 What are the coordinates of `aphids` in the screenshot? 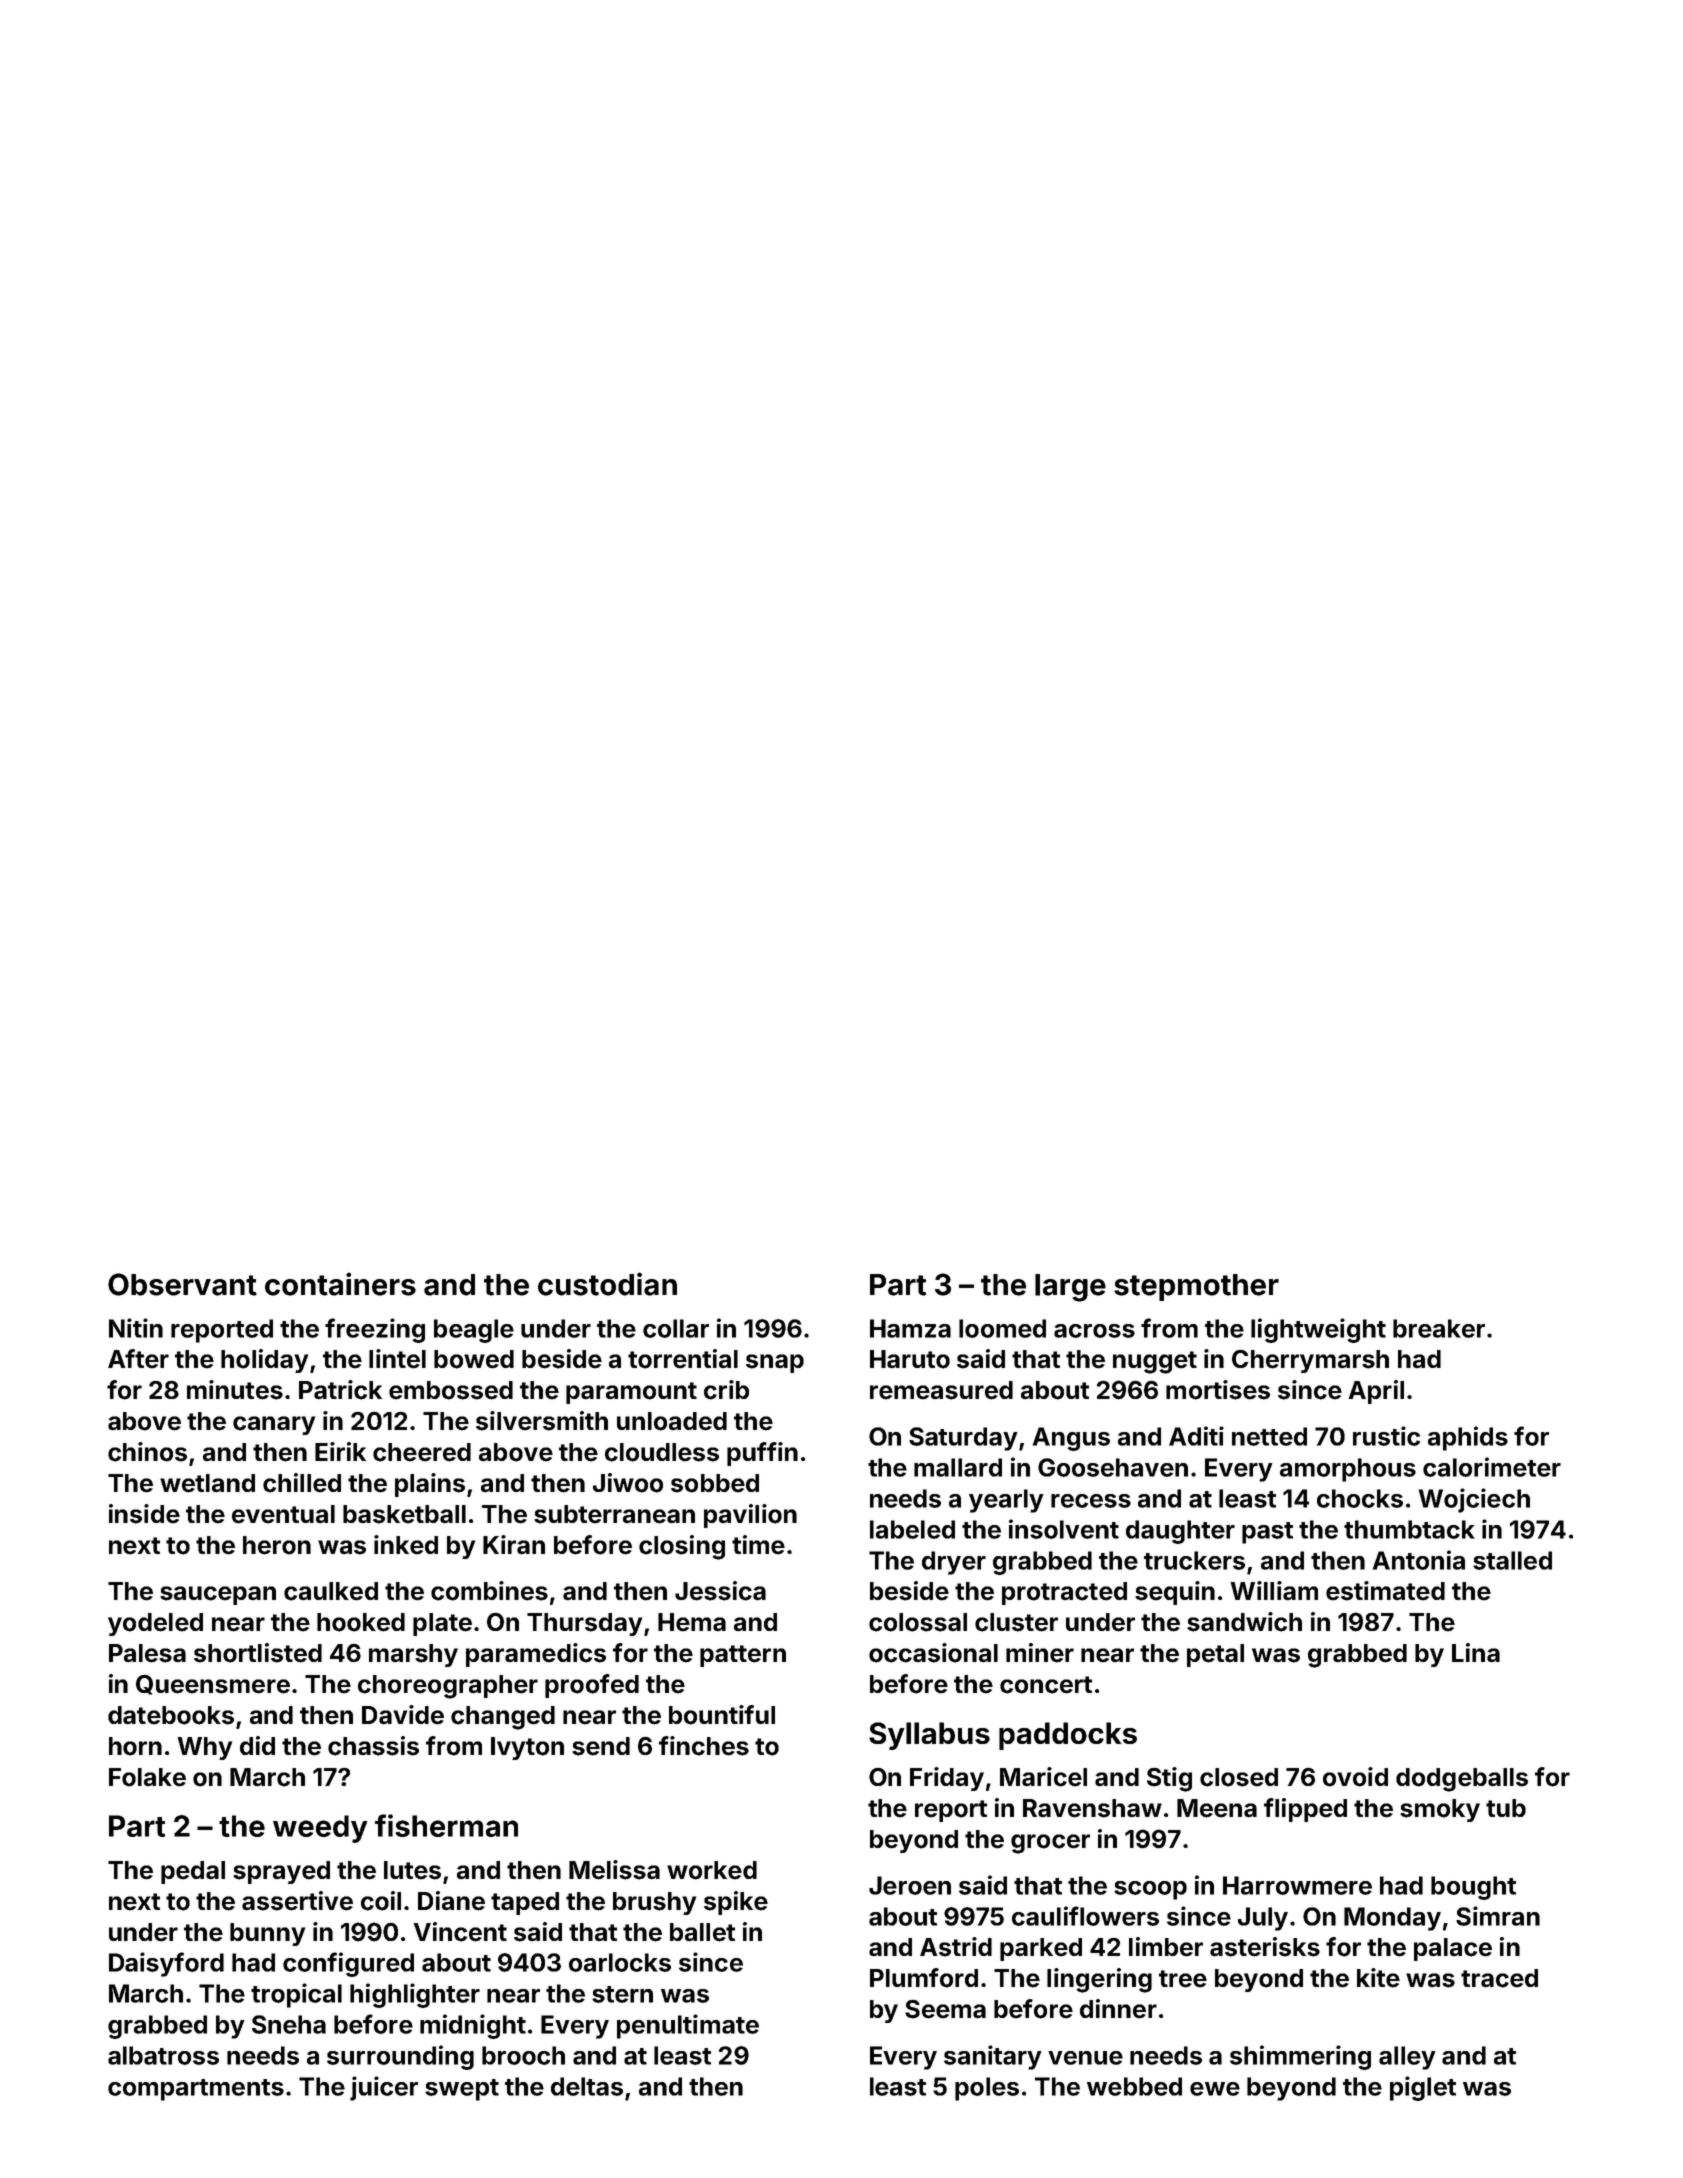 It's located at (1468, 1438).
